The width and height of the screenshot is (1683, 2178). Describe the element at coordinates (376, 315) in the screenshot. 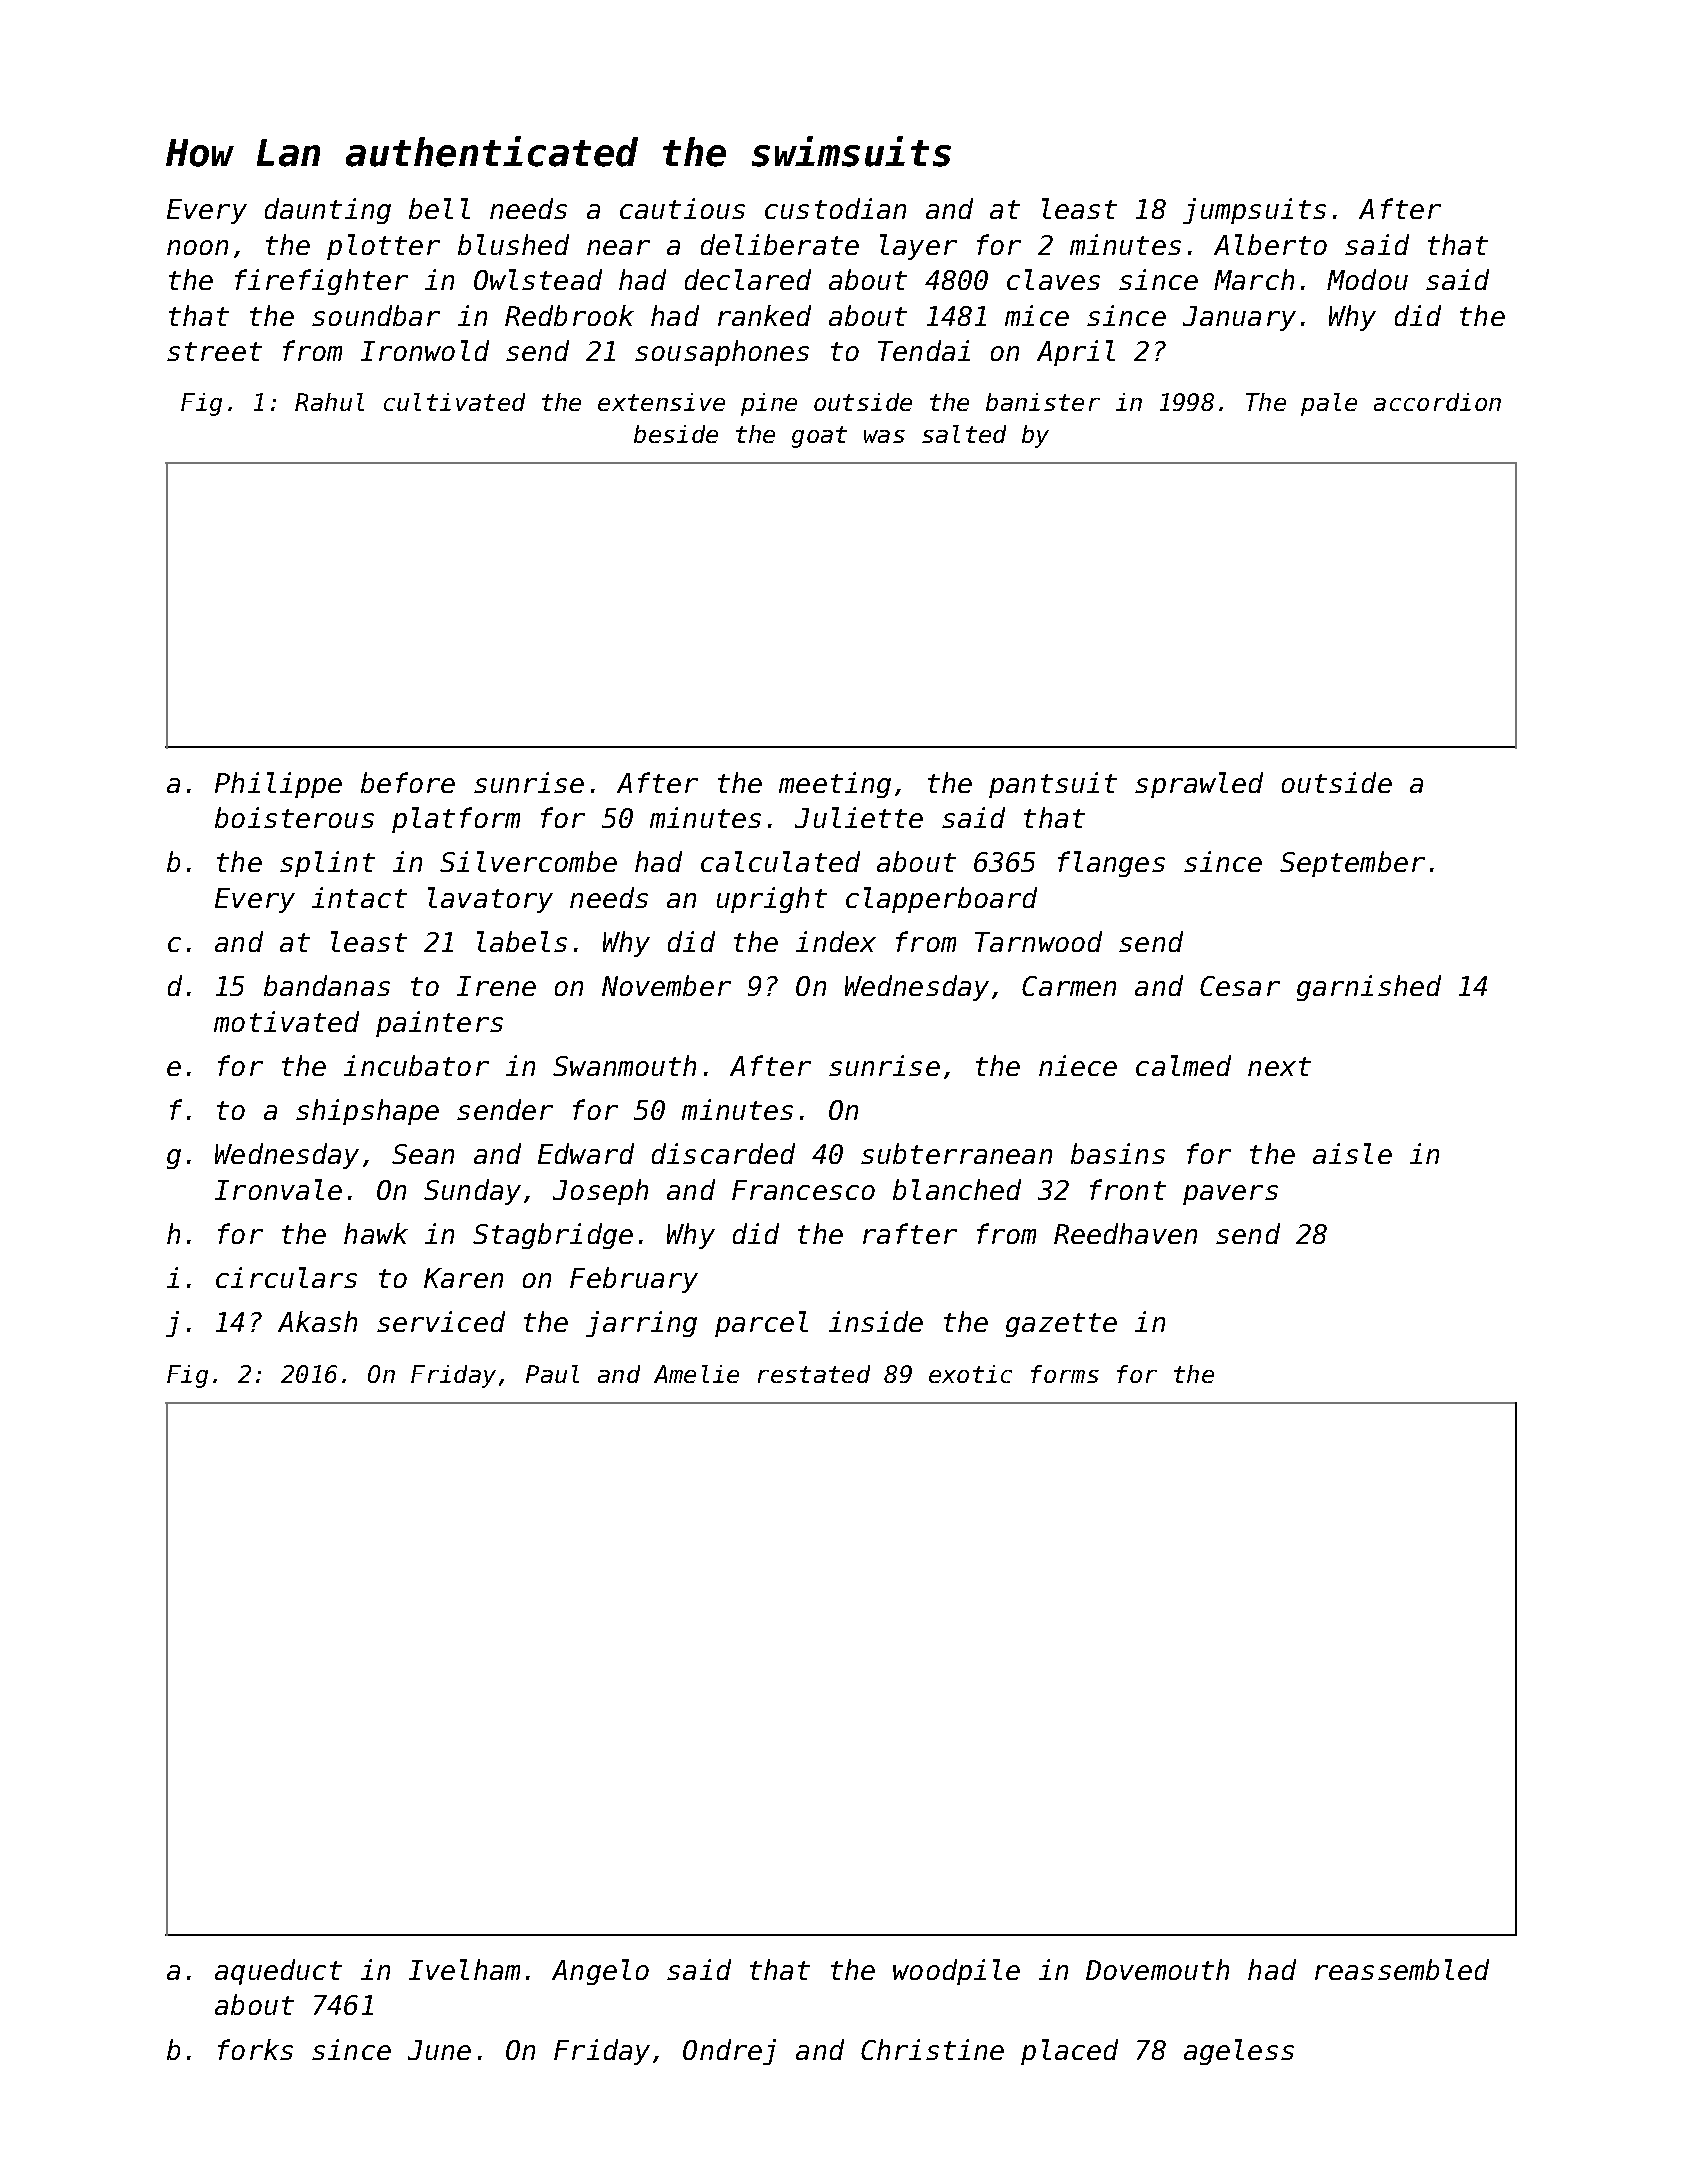

I see `soundbar` at that location.
